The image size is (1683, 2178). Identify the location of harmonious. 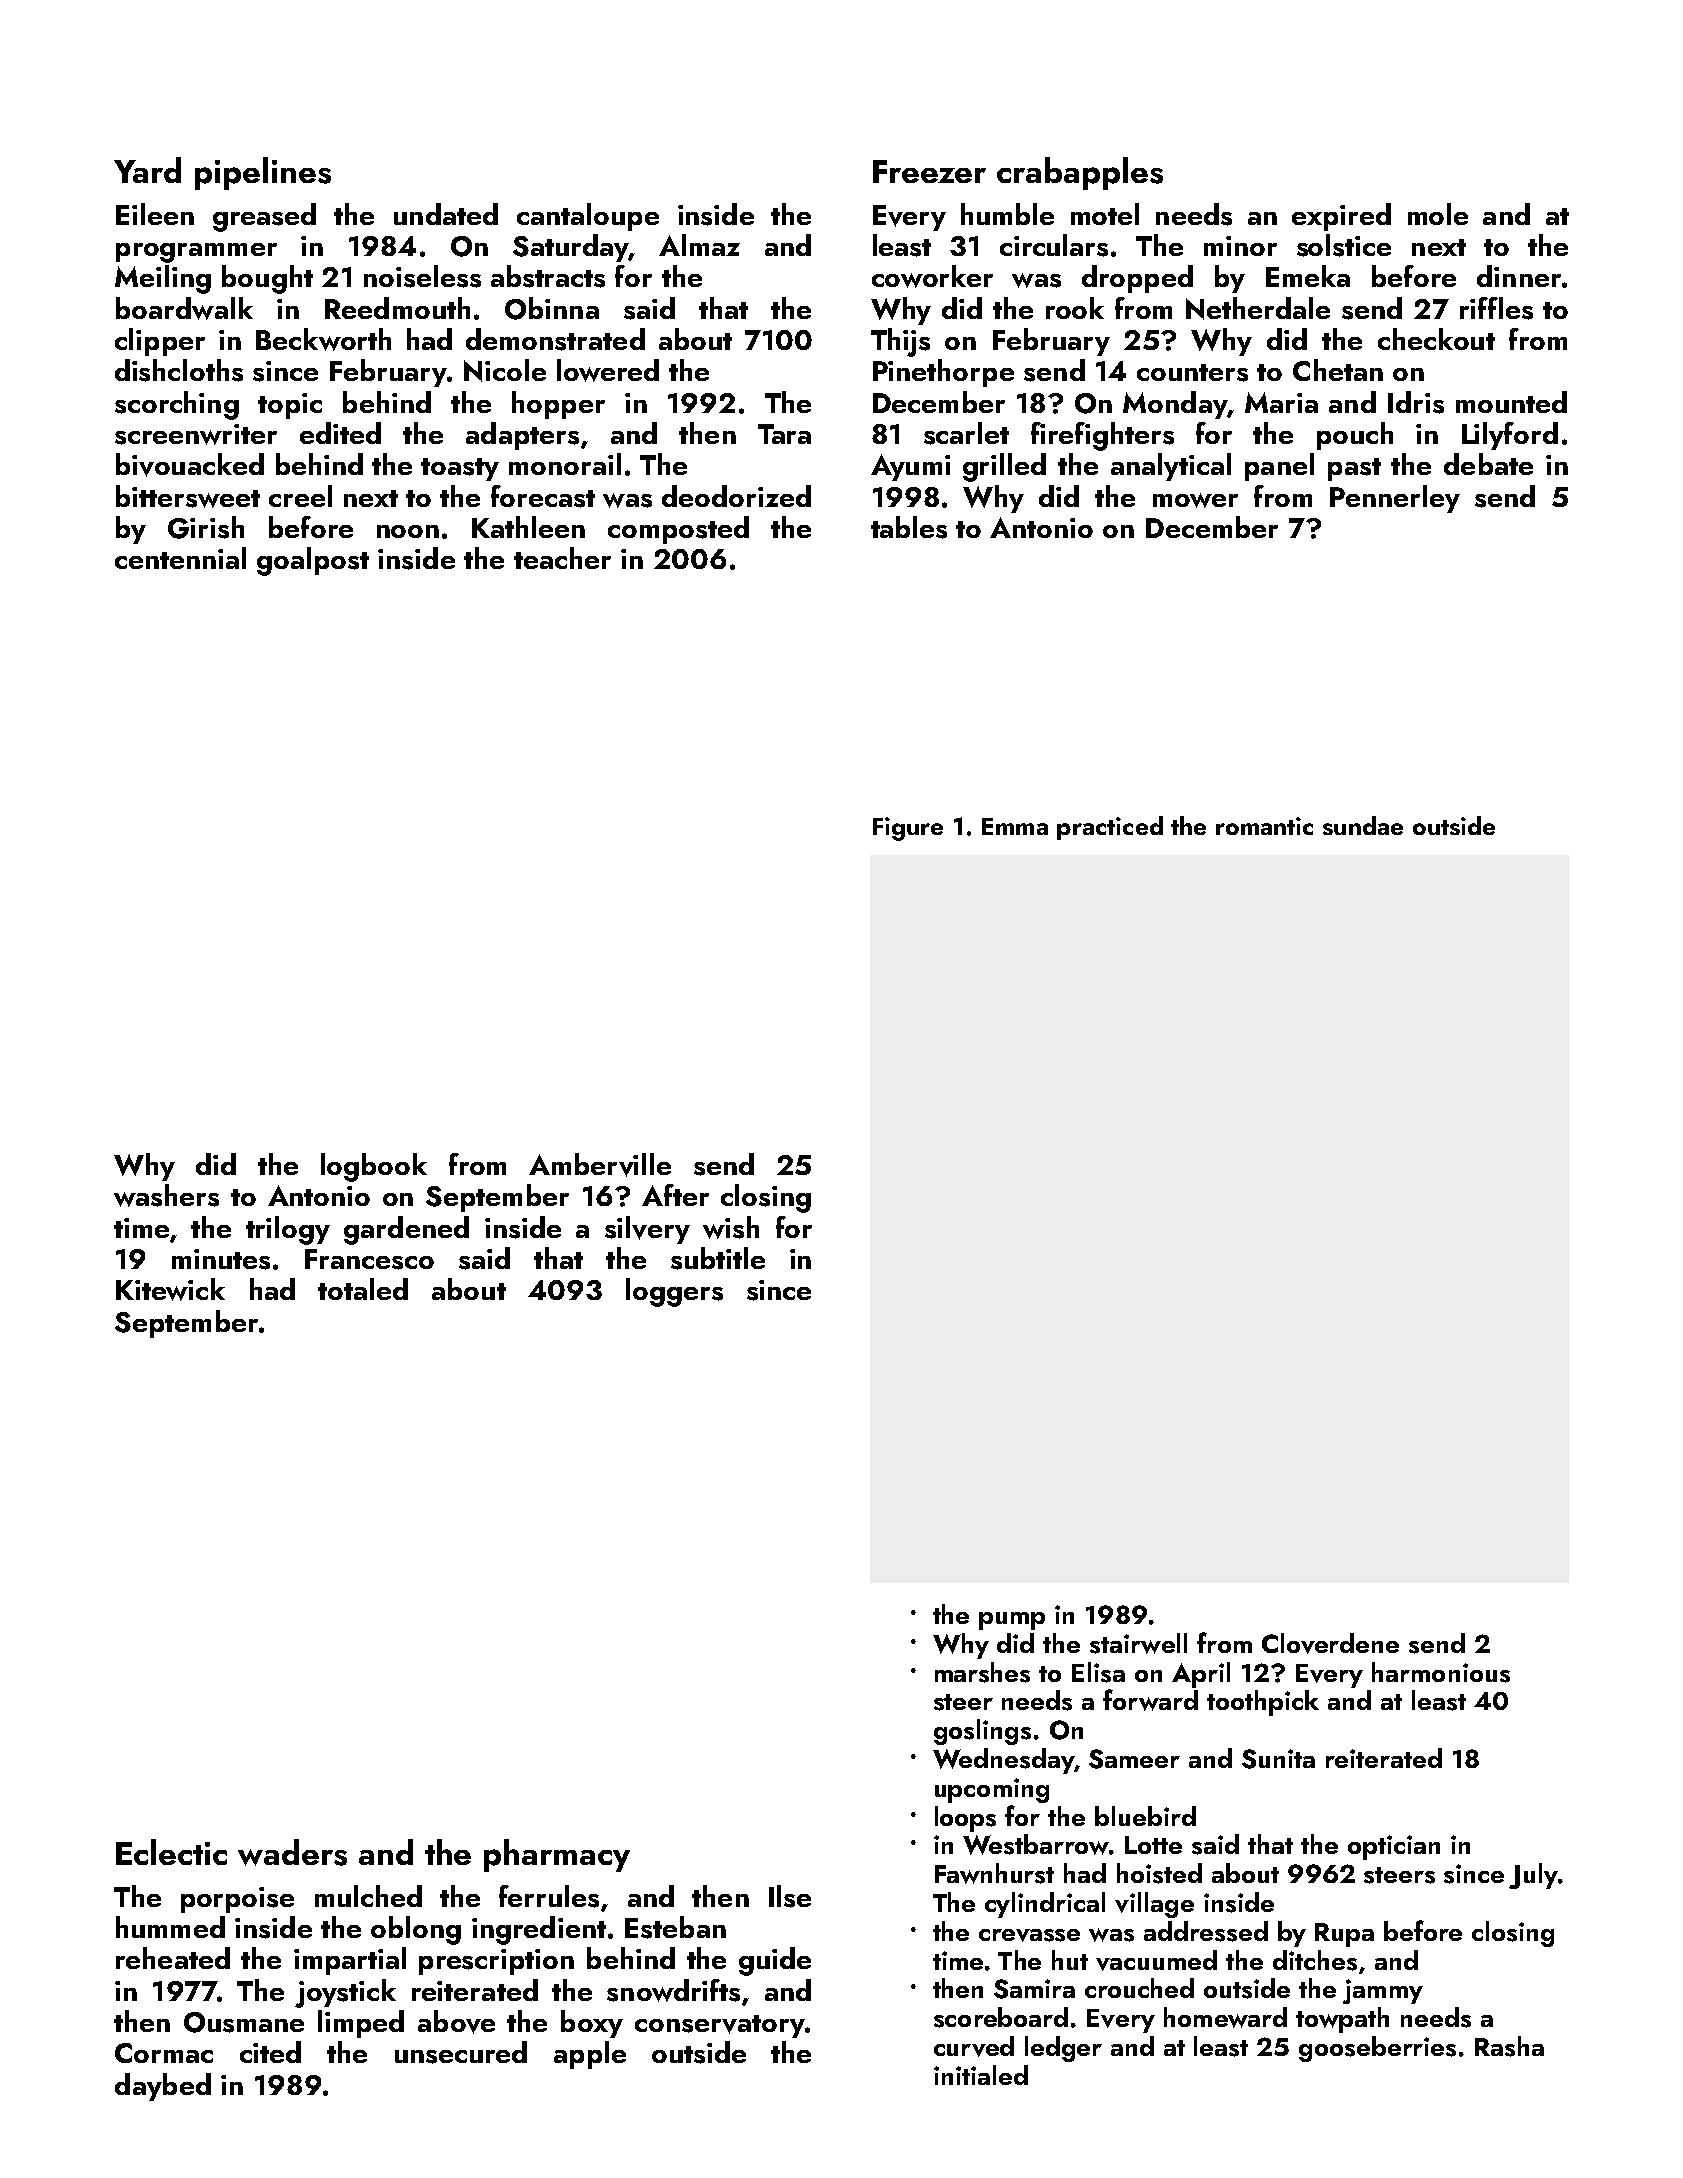
(1441, 1672).
